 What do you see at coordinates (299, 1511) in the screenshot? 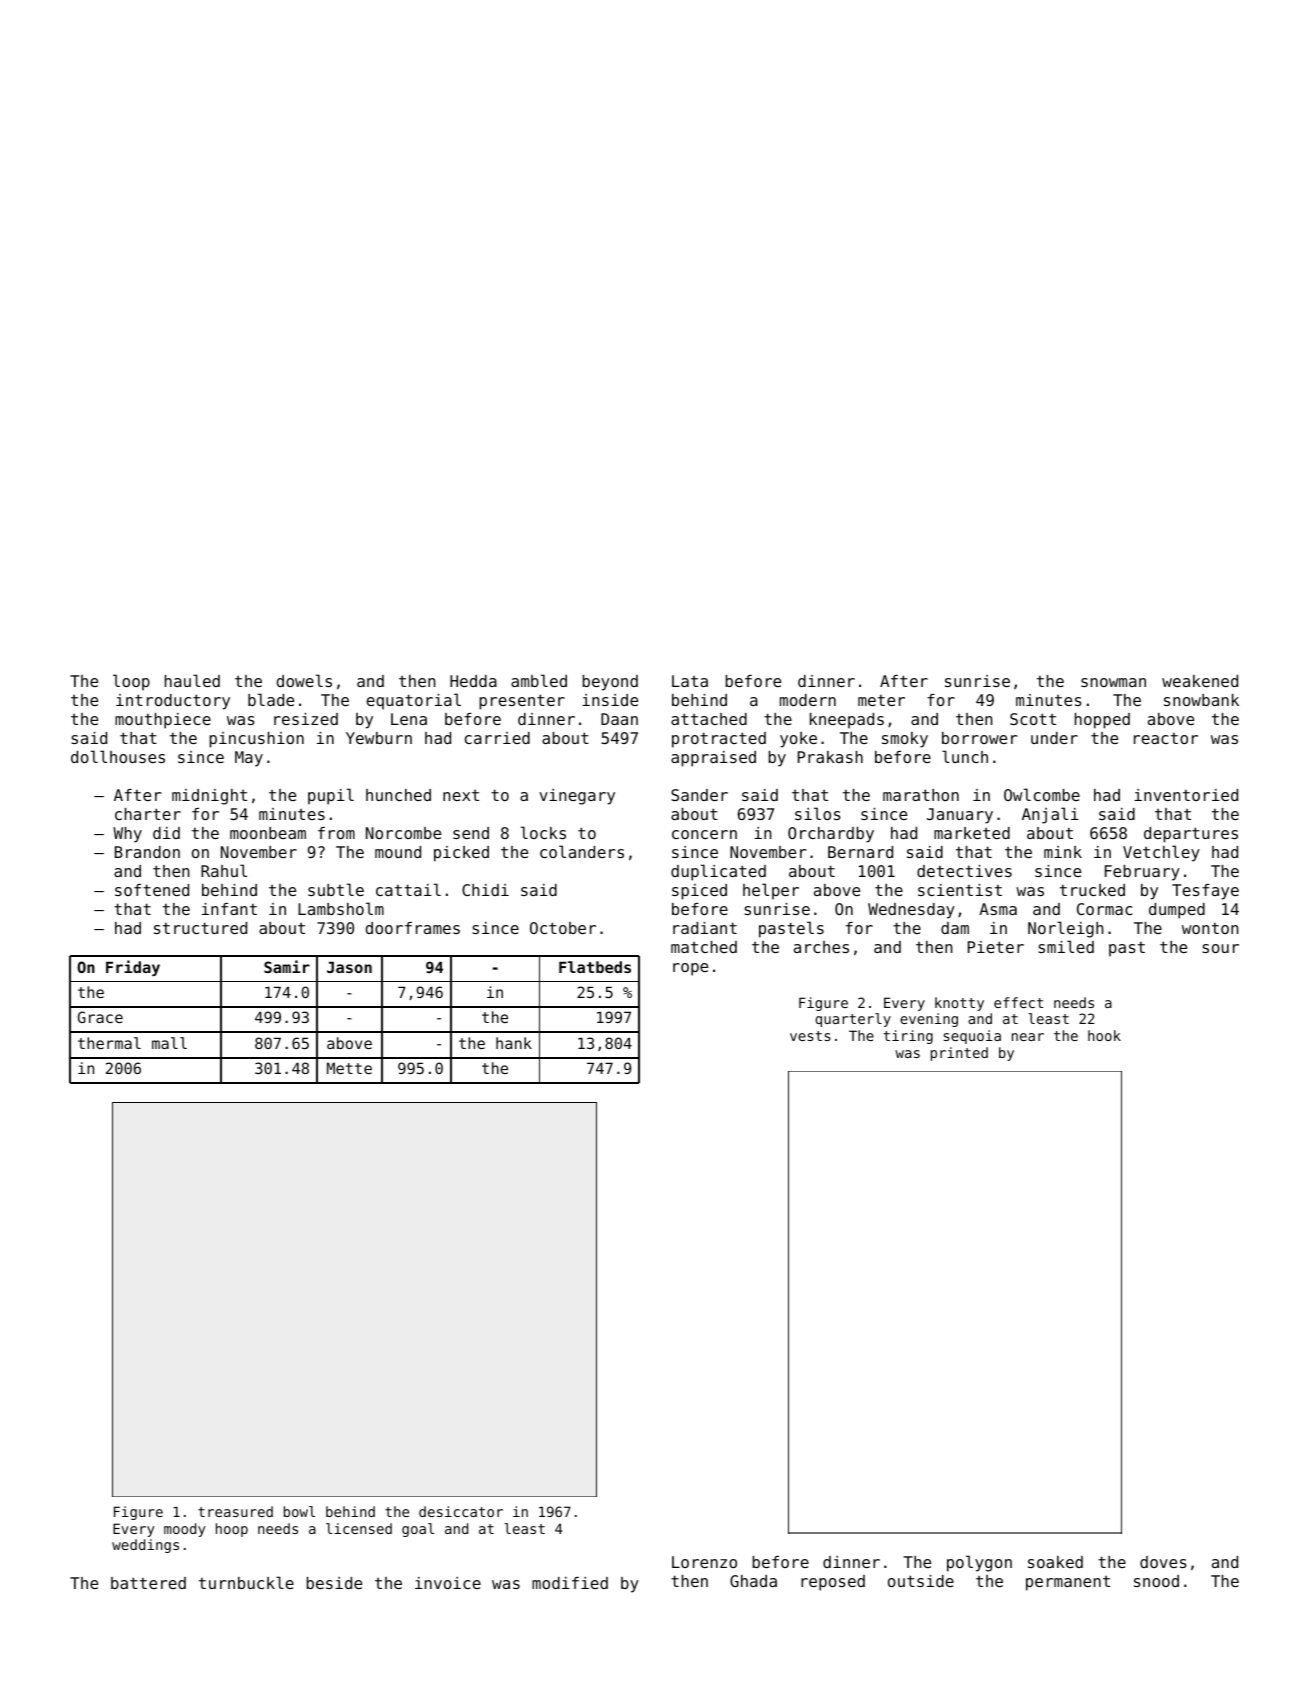
I see `bowl` at bounding box center [299, 1511].
